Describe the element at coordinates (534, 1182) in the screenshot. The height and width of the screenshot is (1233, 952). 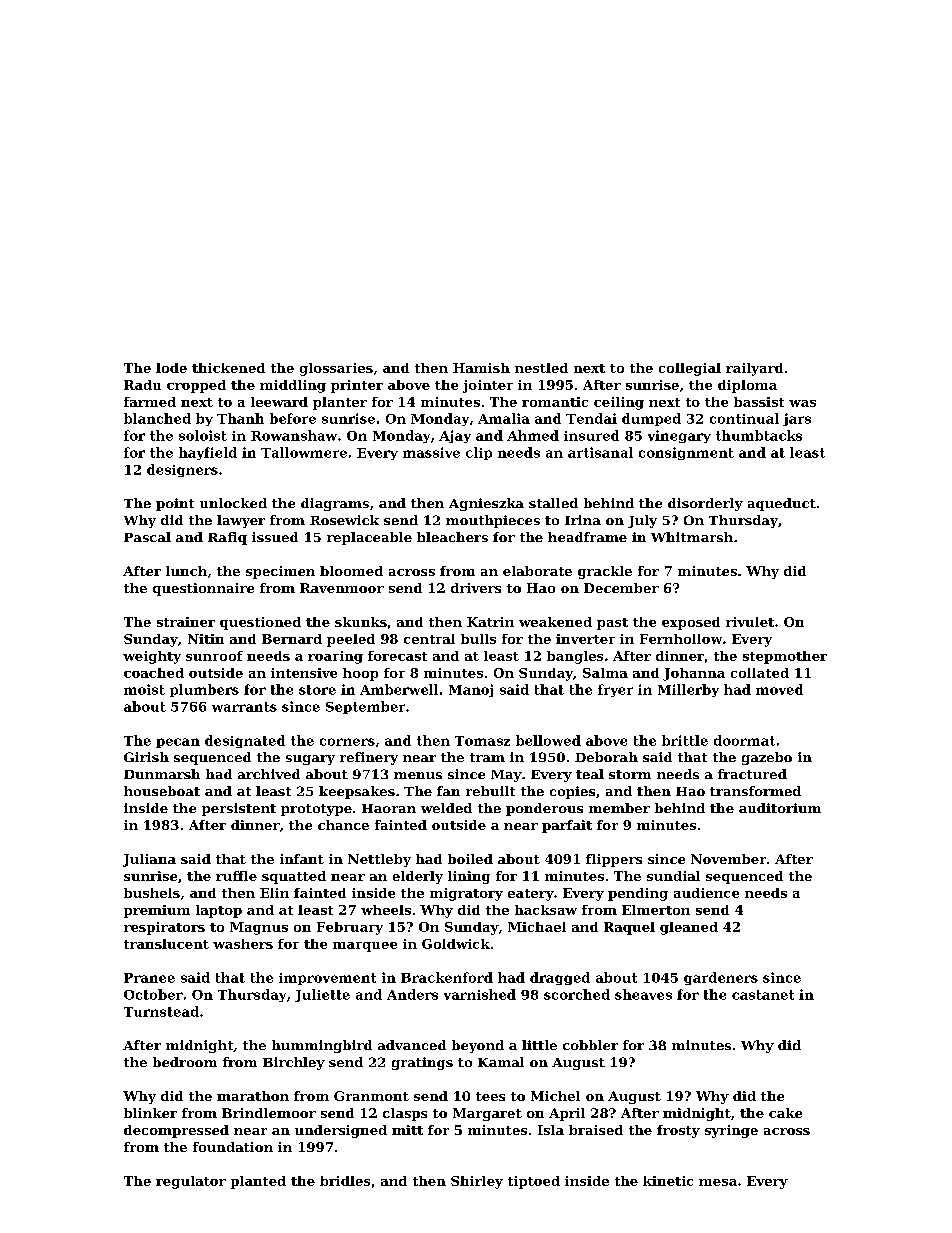
I see `tiptoed` at that location.
